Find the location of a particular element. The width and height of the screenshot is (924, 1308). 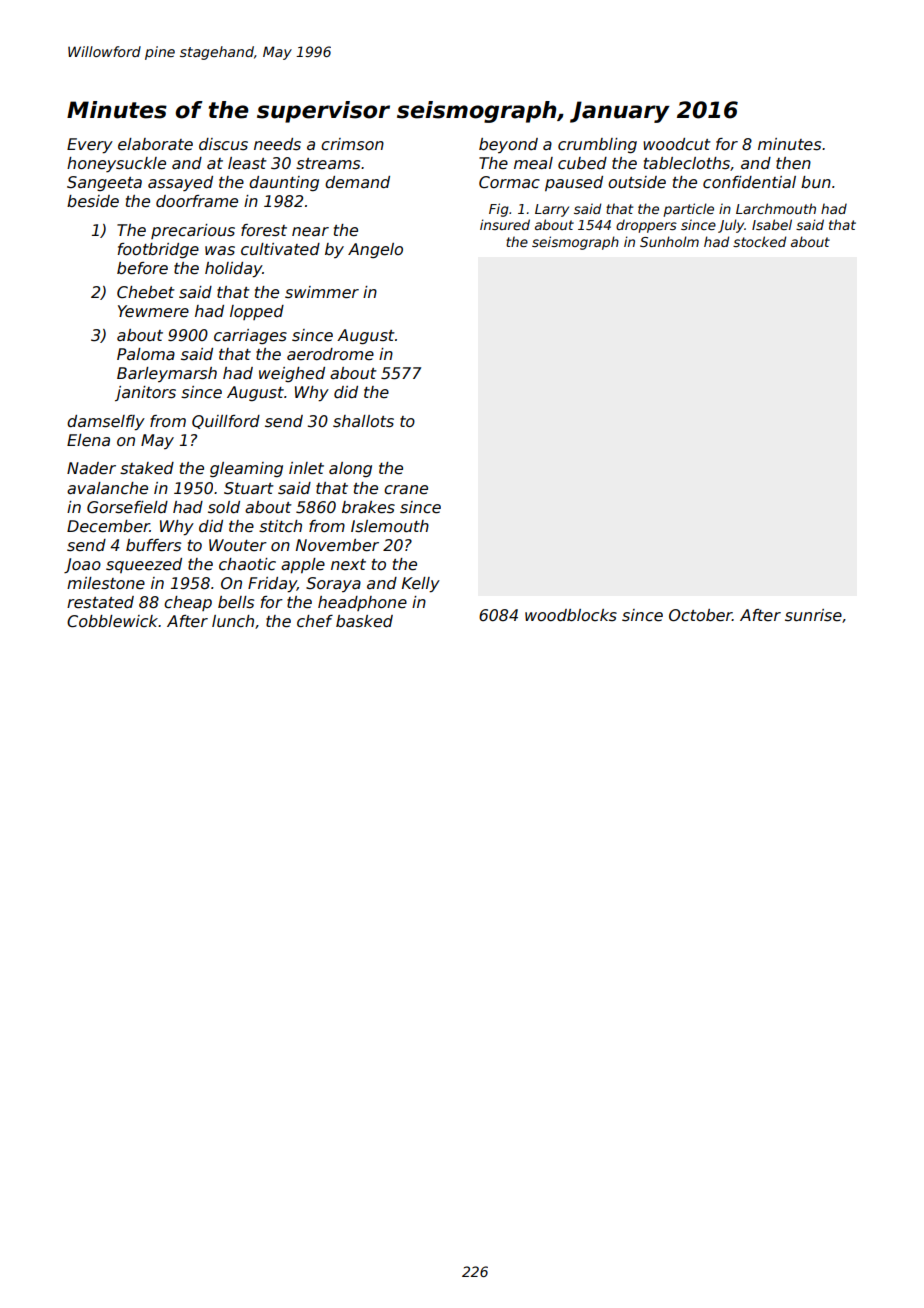

stocked is located at coordinates (759, 241).
